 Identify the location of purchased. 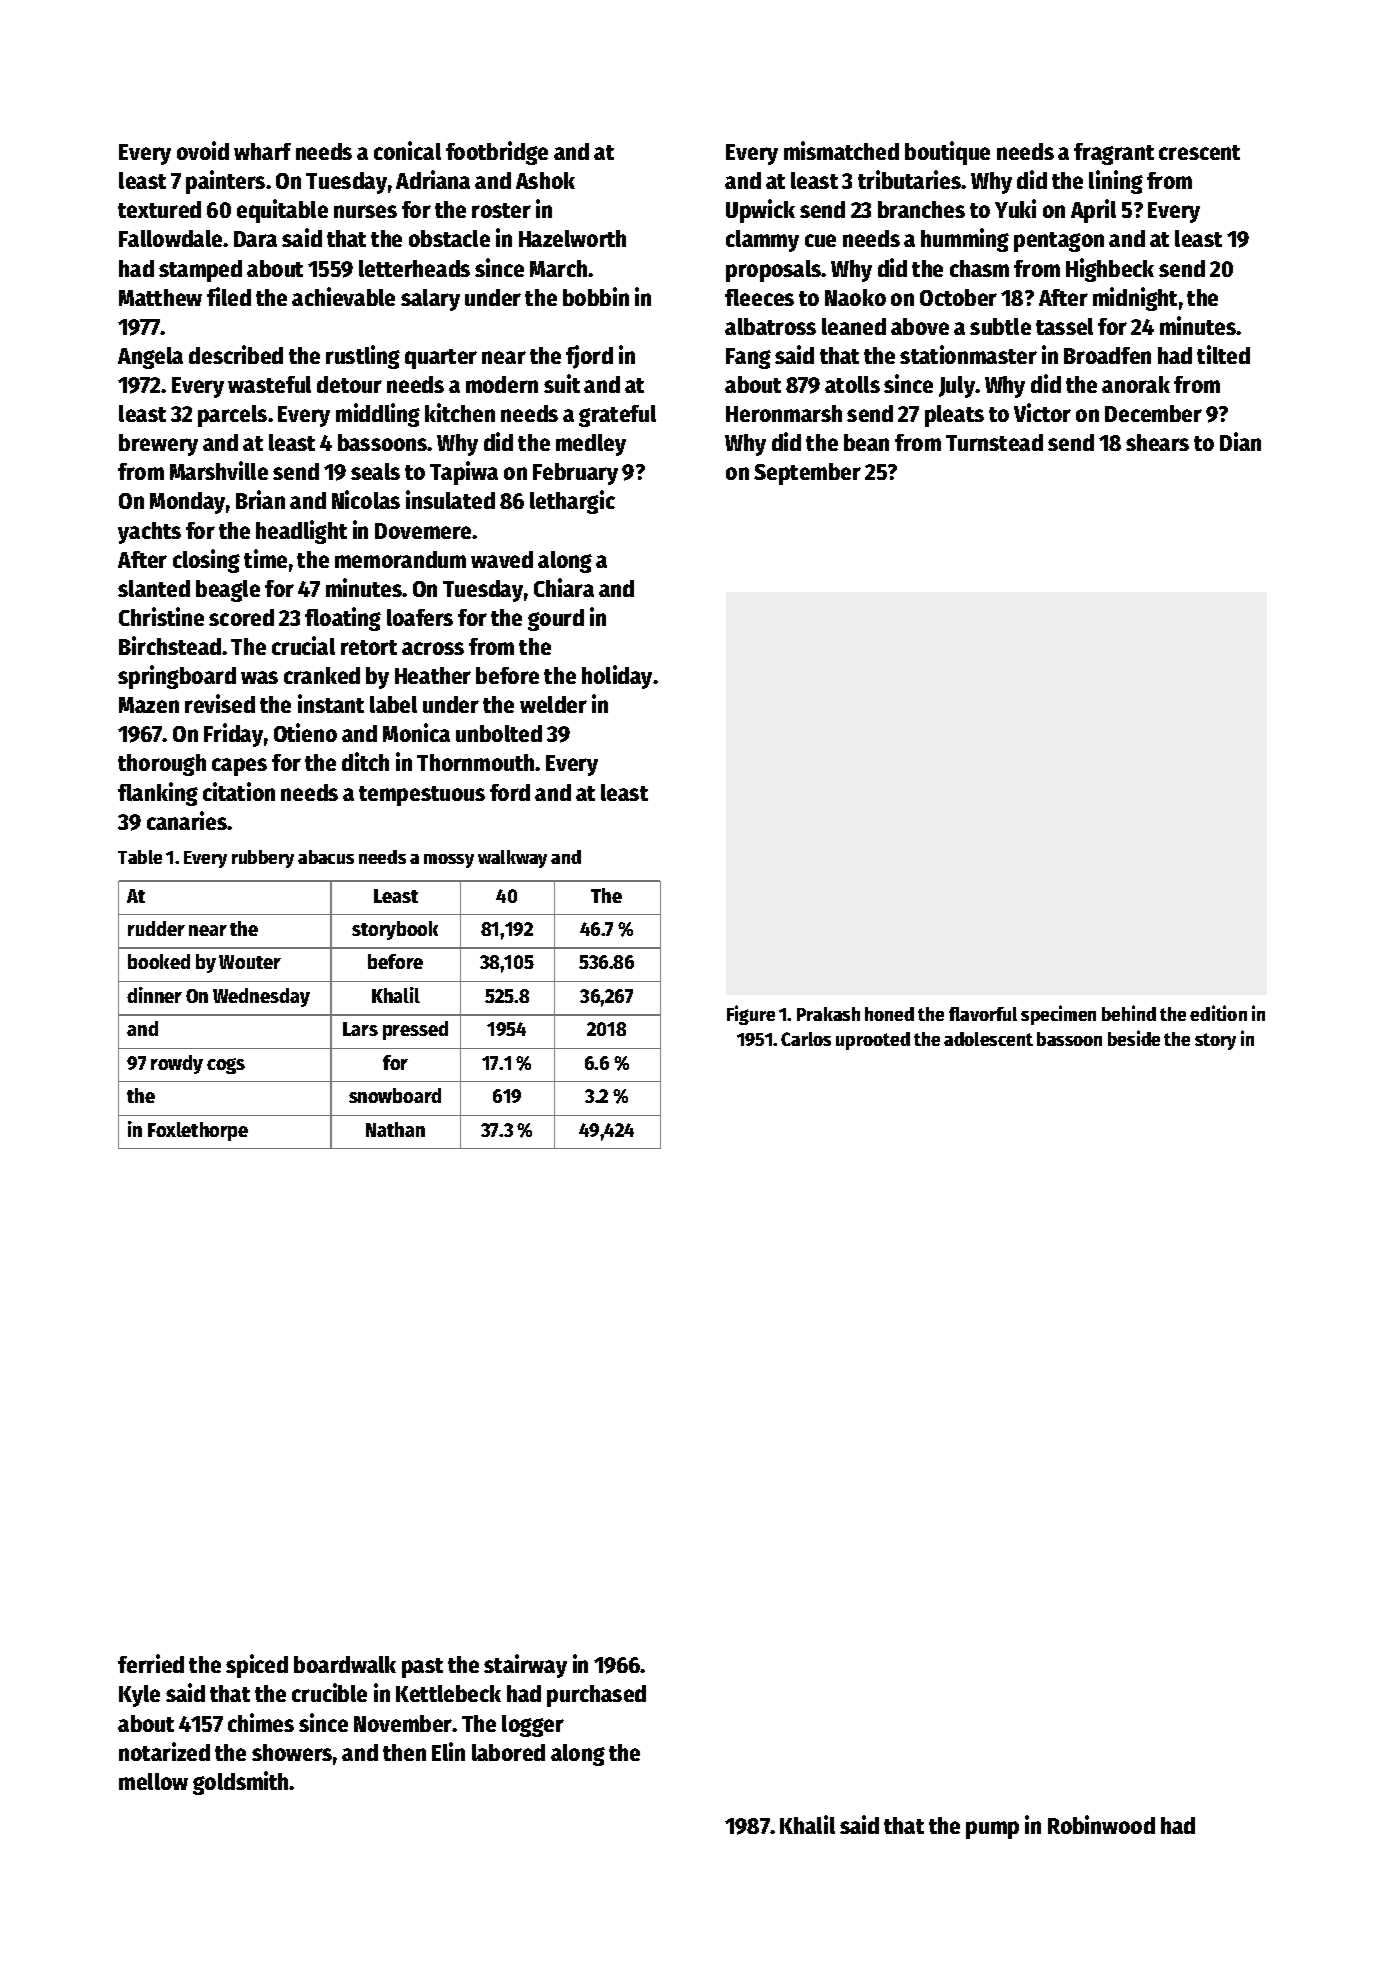
(596, 1696).
